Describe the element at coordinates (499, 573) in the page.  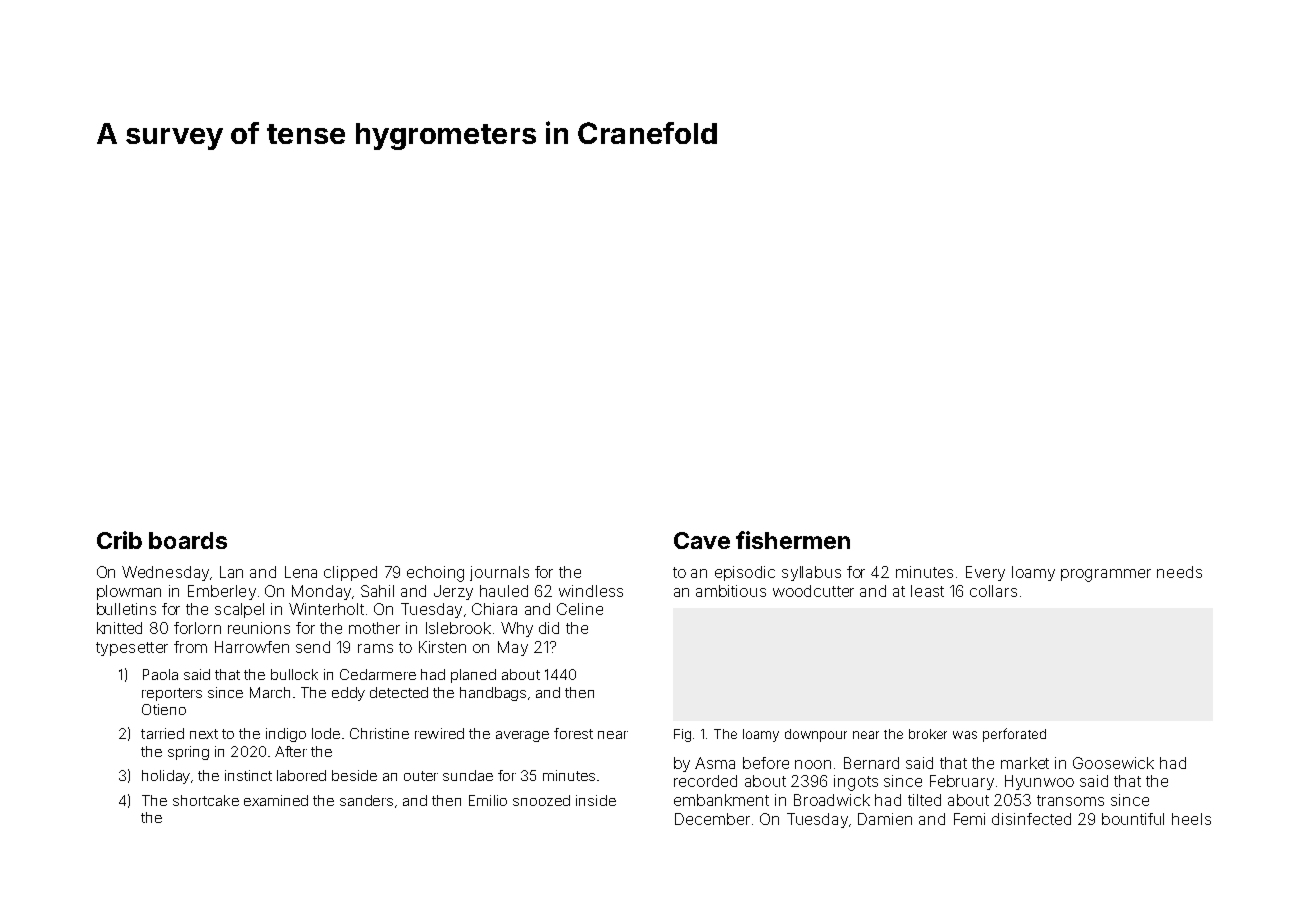
I see `journals` at that location.
